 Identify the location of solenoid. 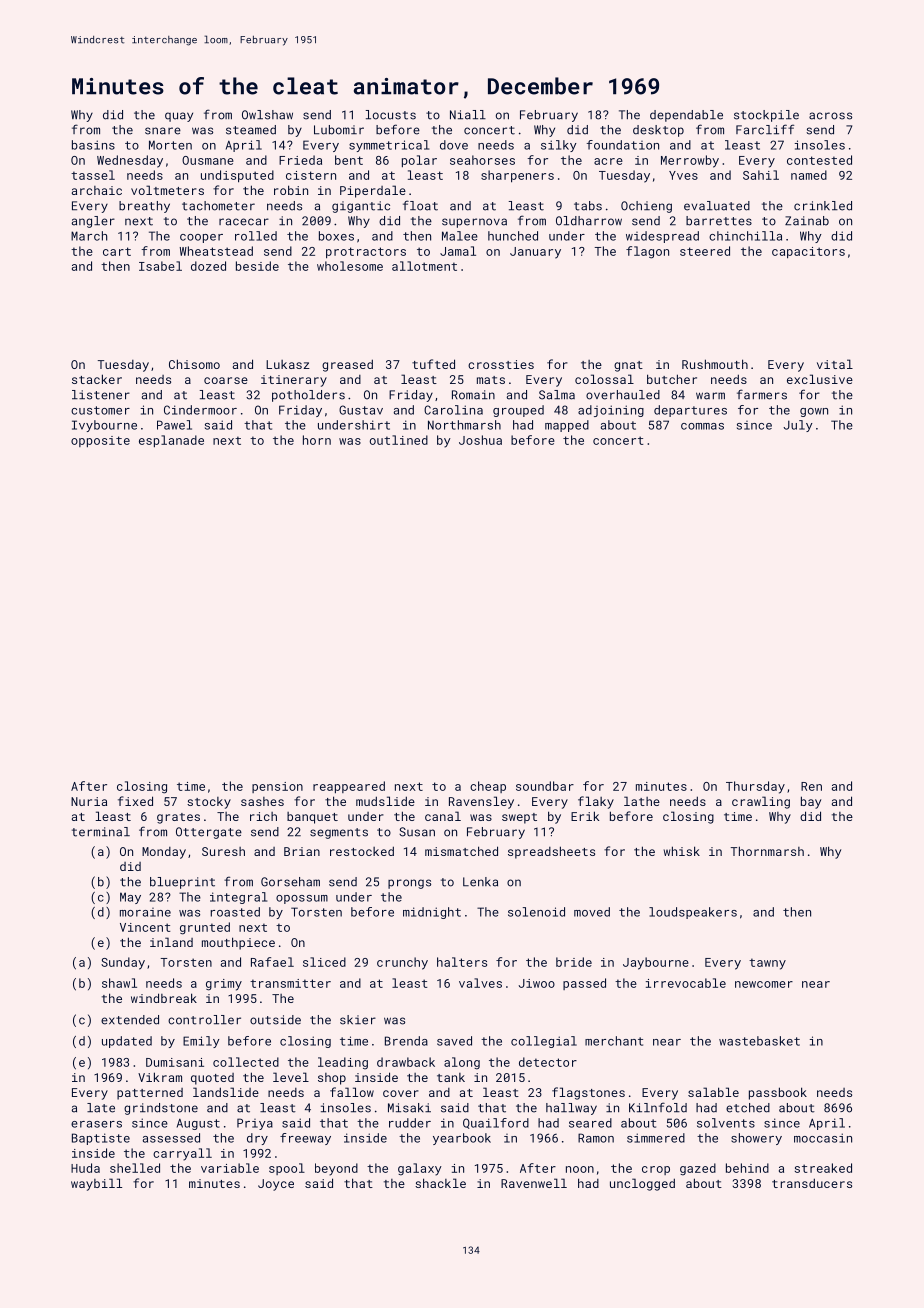
(536, 912).
